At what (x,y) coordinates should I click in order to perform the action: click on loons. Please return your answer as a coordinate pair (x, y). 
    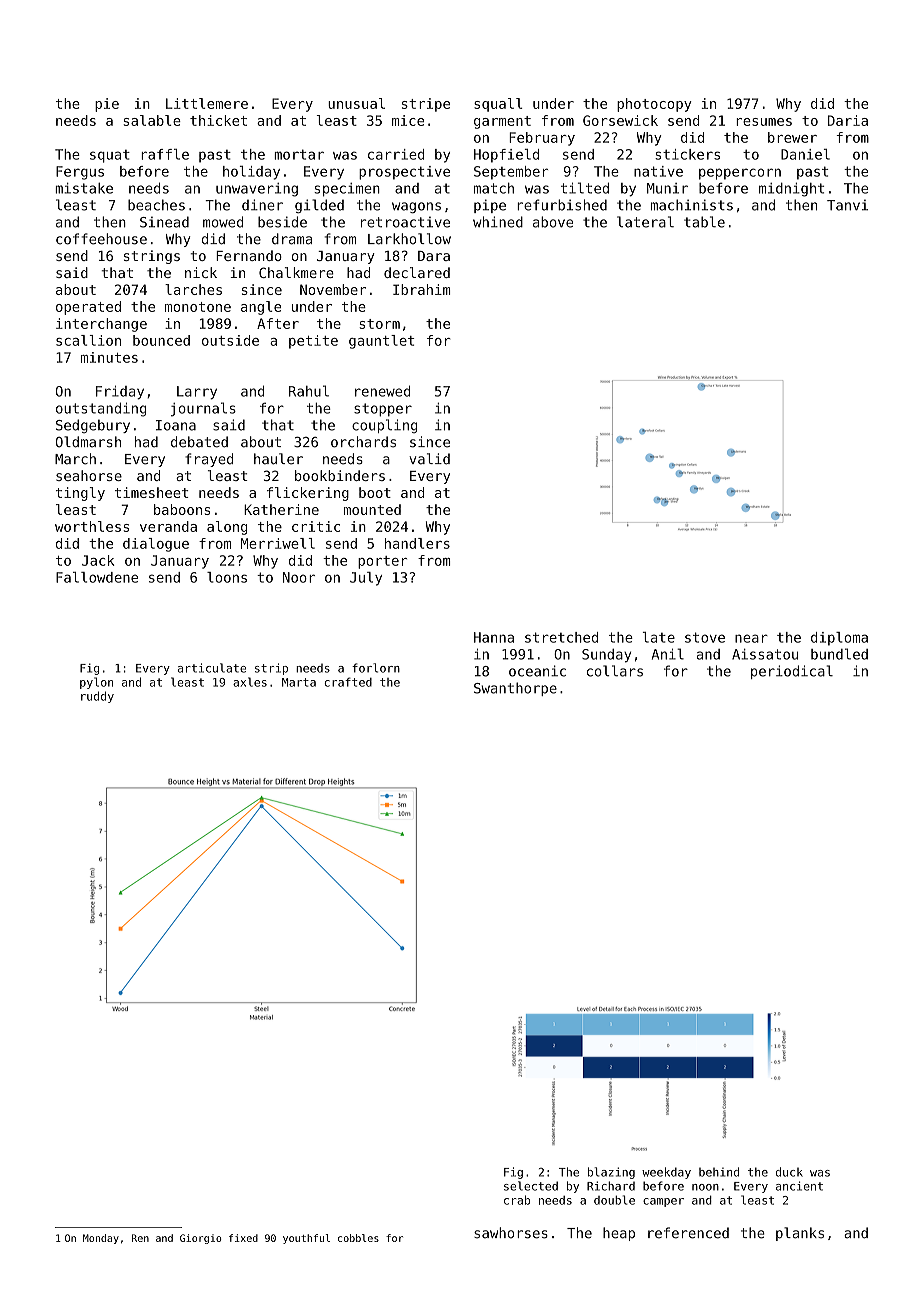
    Looking at the image, I should click on (227, 577).
